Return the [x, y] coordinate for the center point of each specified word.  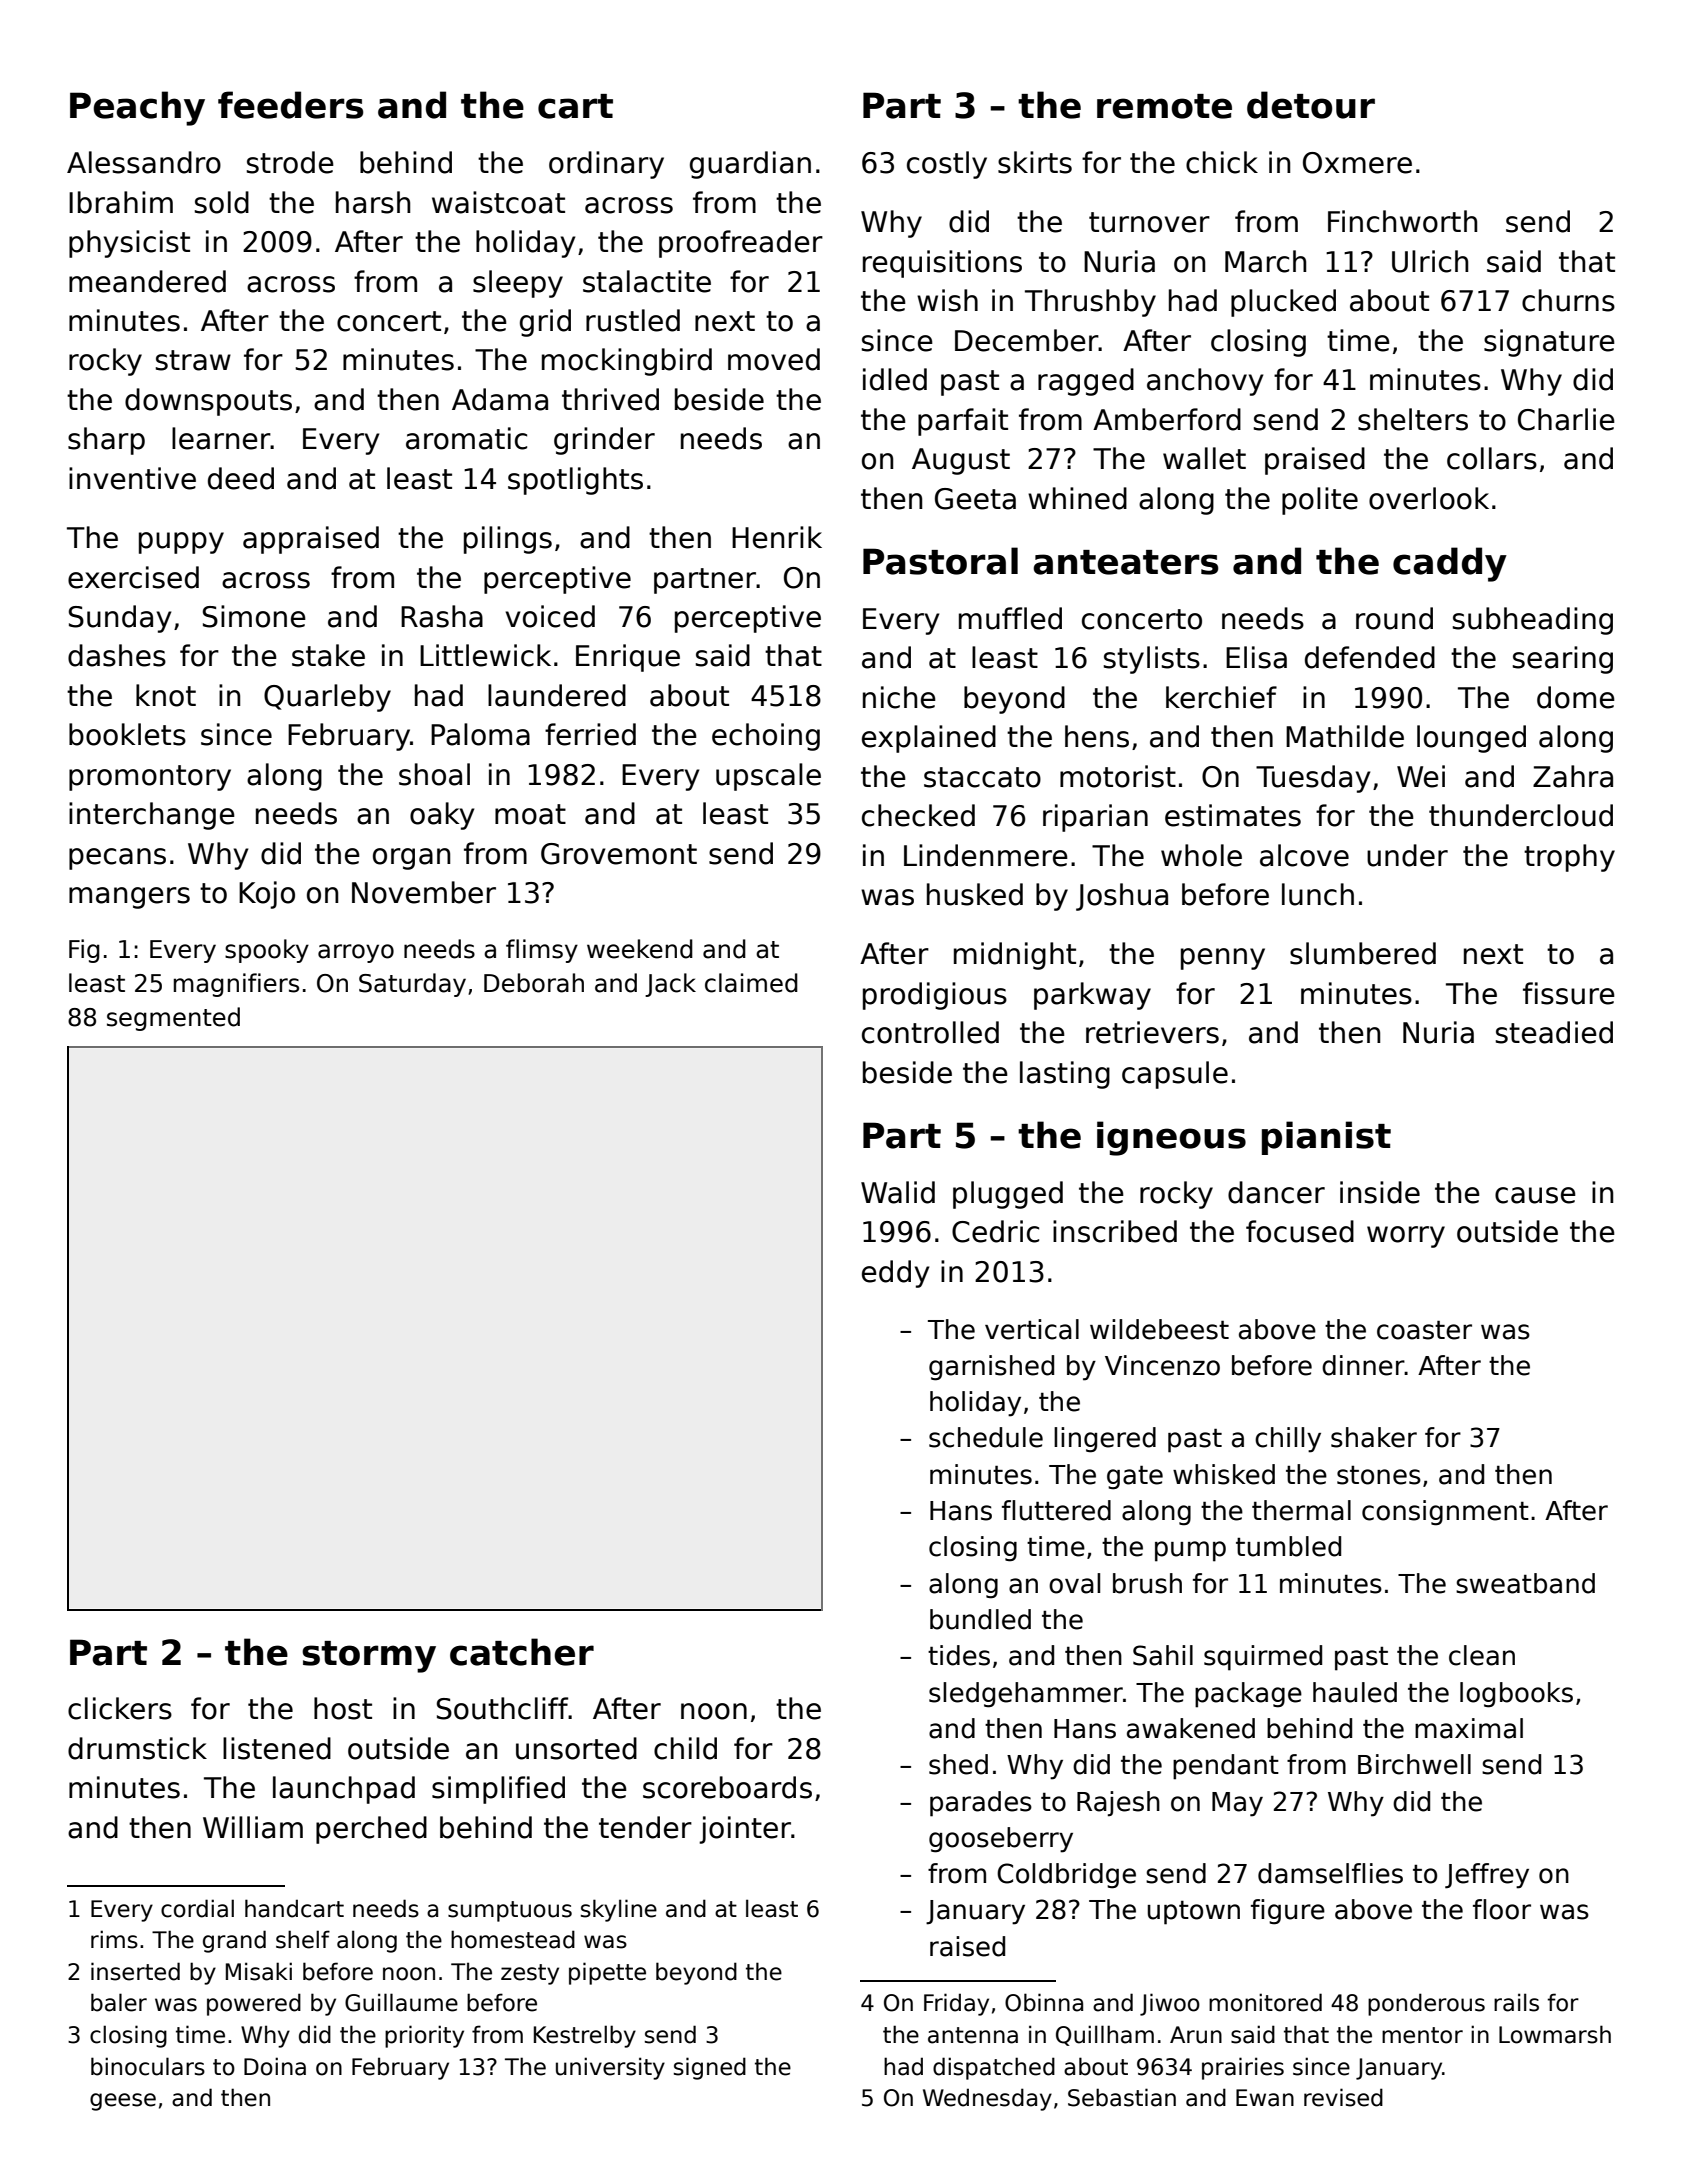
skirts [1035, 162]
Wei [1421, 776]
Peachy [137, 108]
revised [1343, 2097]
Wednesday [987, 2099]
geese [123, 2102]
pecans [117, 859]
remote [1164, 106]
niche [899, 697]
